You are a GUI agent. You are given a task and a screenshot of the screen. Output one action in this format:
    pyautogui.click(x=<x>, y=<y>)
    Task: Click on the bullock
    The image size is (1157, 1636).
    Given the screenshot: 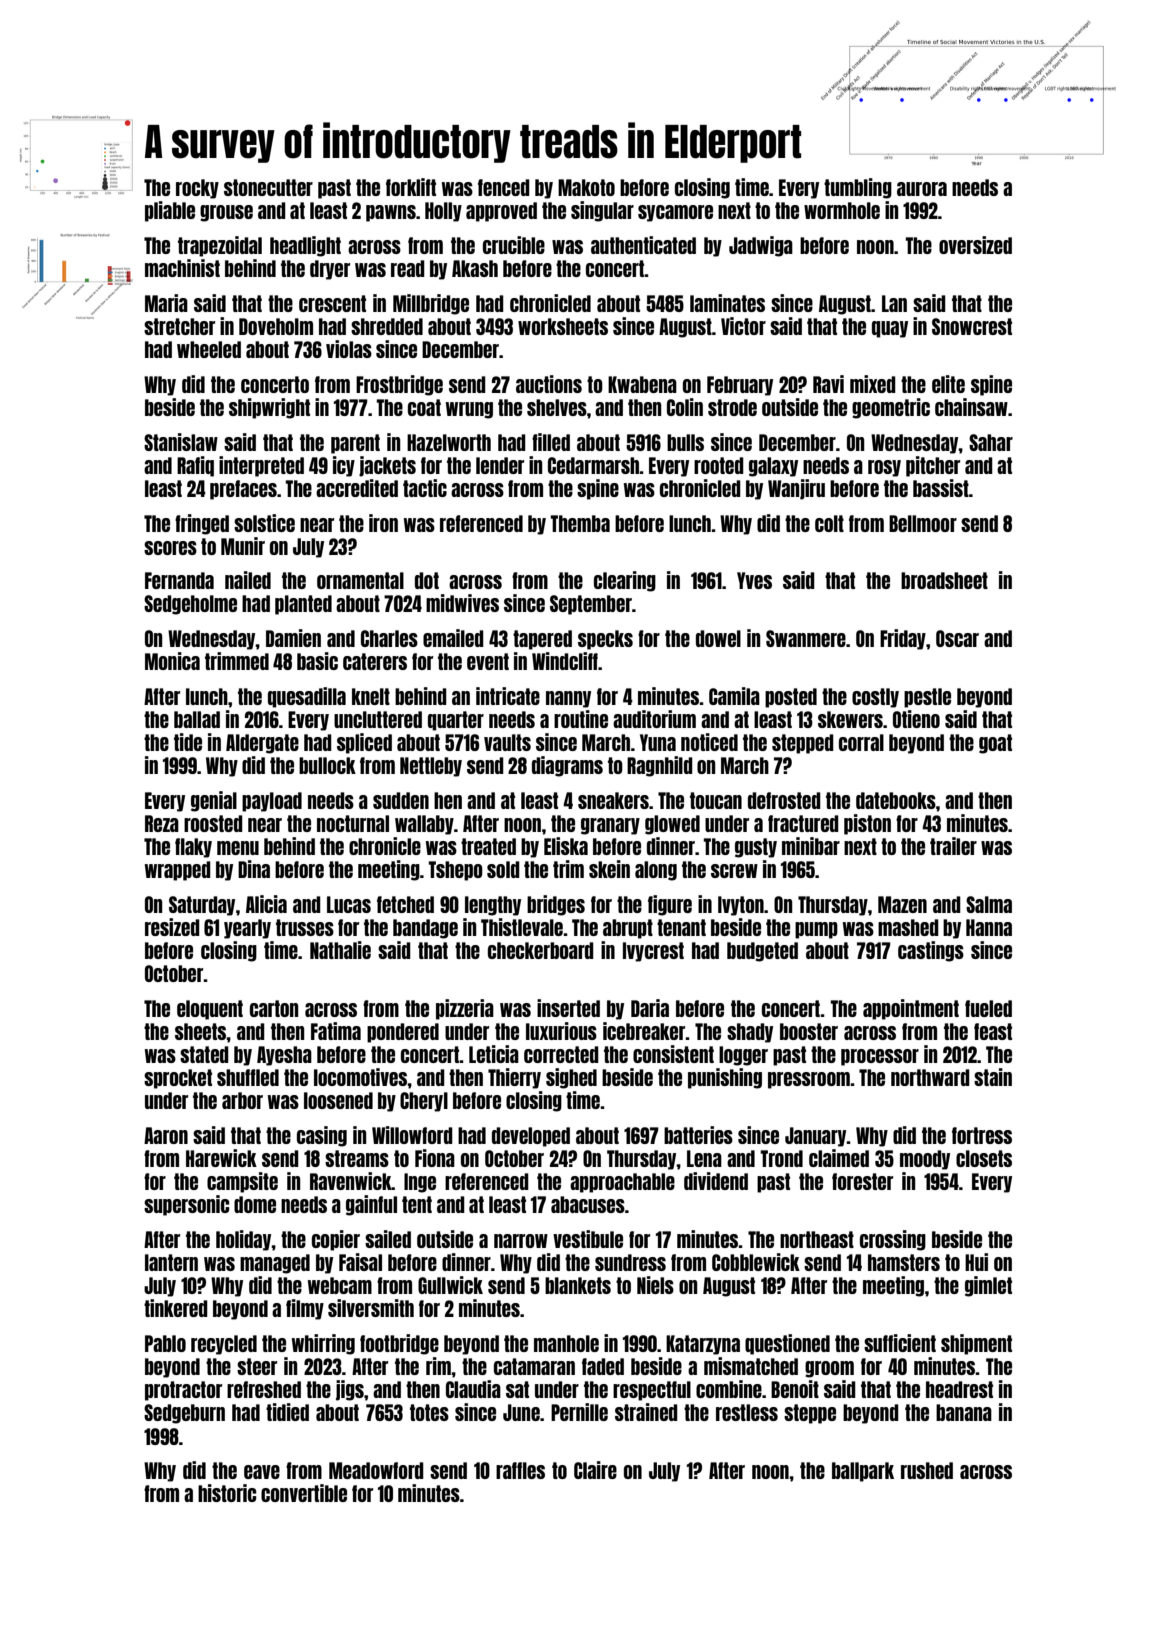 What is the action you would take?
    pyautogui.click(x=327, y=765)
